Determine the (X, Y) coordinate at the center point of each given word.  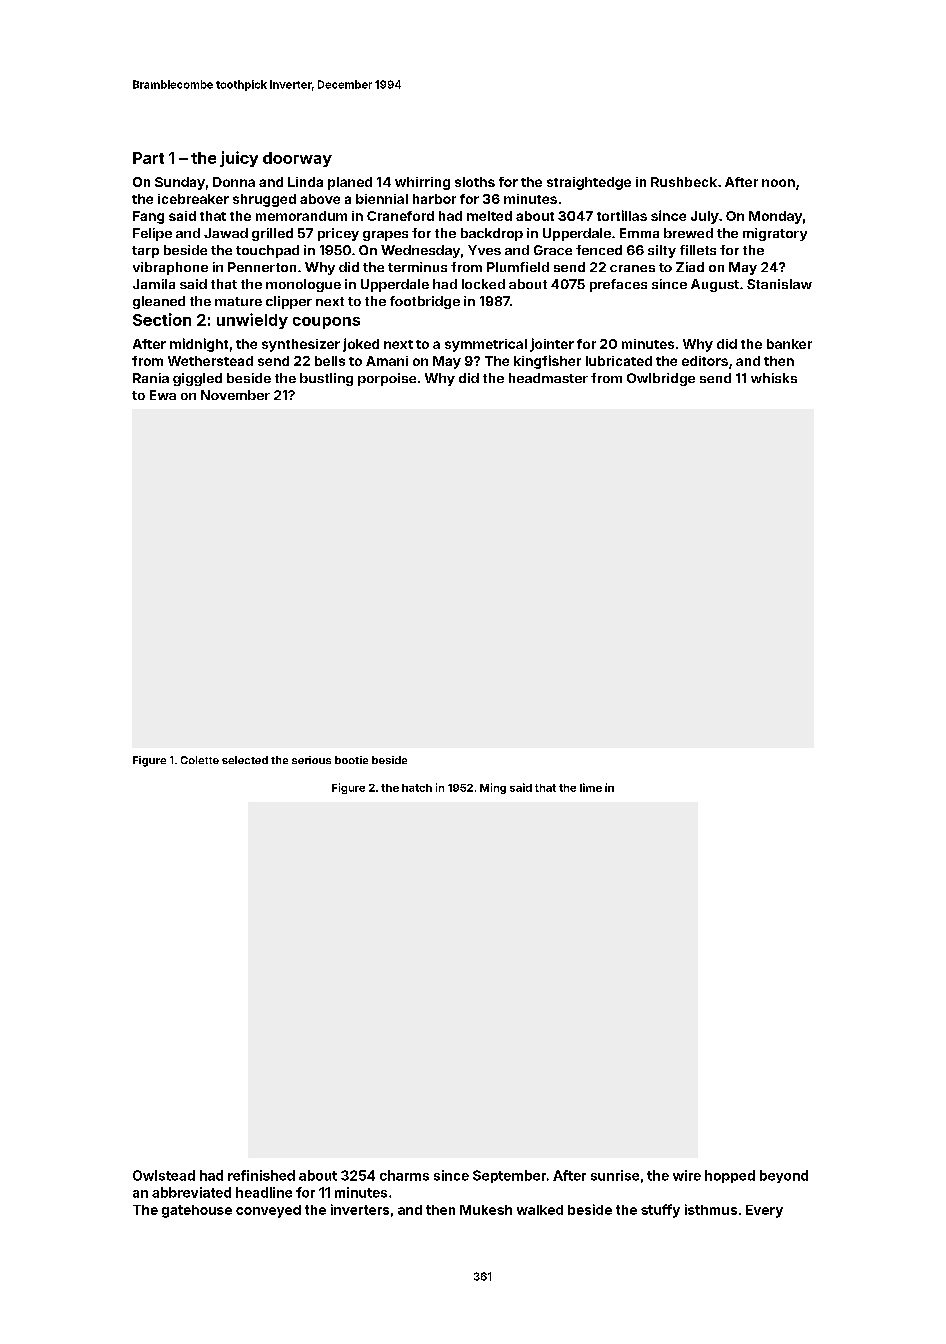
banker (789, 344)
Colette (200, 760)
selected (245, 760)
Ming (493, 788)
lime (591, 787)
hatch (417, 788)
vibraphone (170, 268)
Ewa (163, 395)
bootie (351, 760)
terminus (417, 267)
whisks (774, 378)
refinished (261, 1175)
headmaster (548, 378)
